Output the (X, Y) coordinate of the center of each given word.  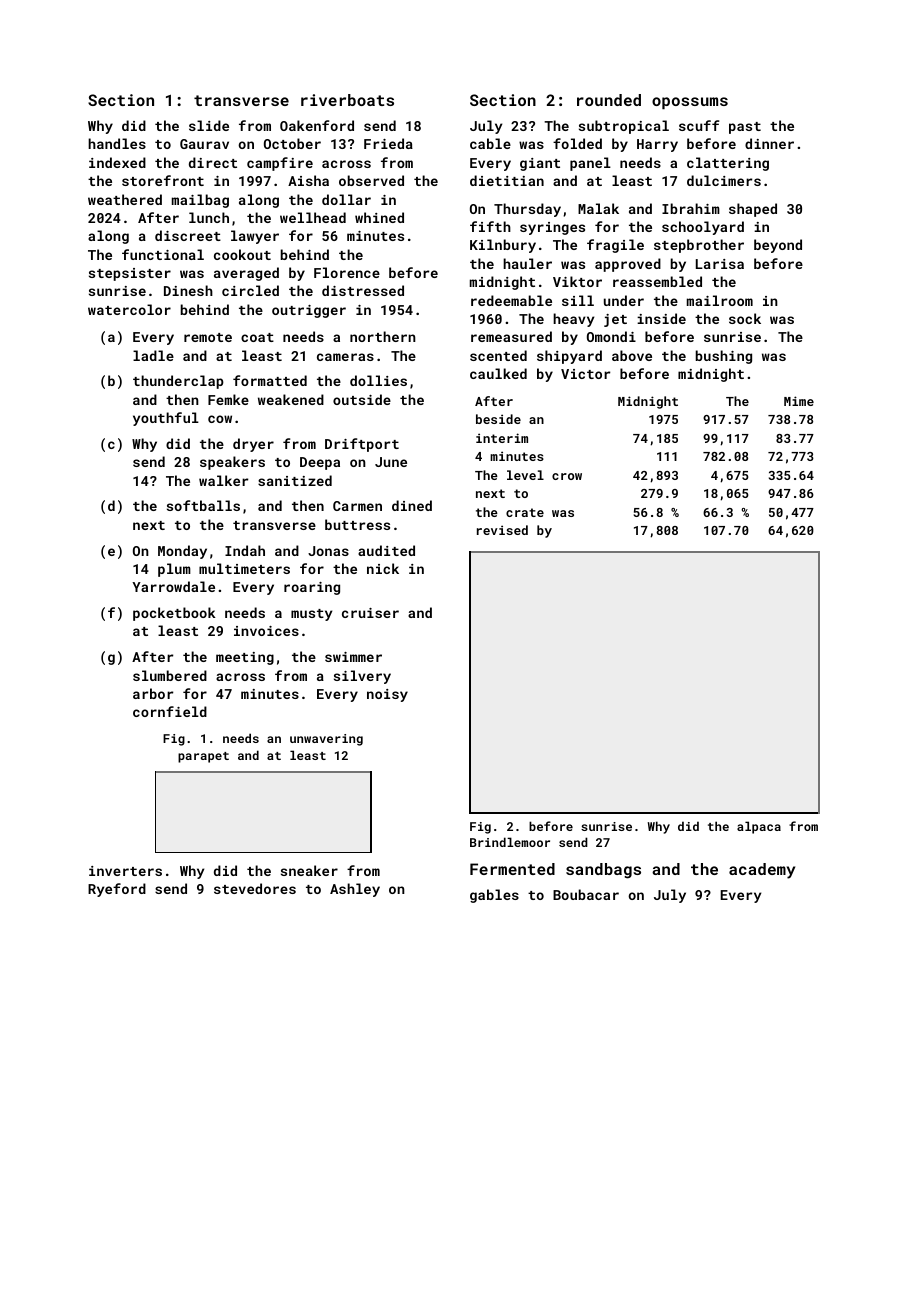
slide (209, 125)
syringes (552, 228)
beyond (778, 246)
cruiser (370, 613)
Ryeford (117, 890)
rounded (609, 100)
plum (174, 570)
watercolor (129, 309)
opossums (690, 103)
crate (525, 512)
